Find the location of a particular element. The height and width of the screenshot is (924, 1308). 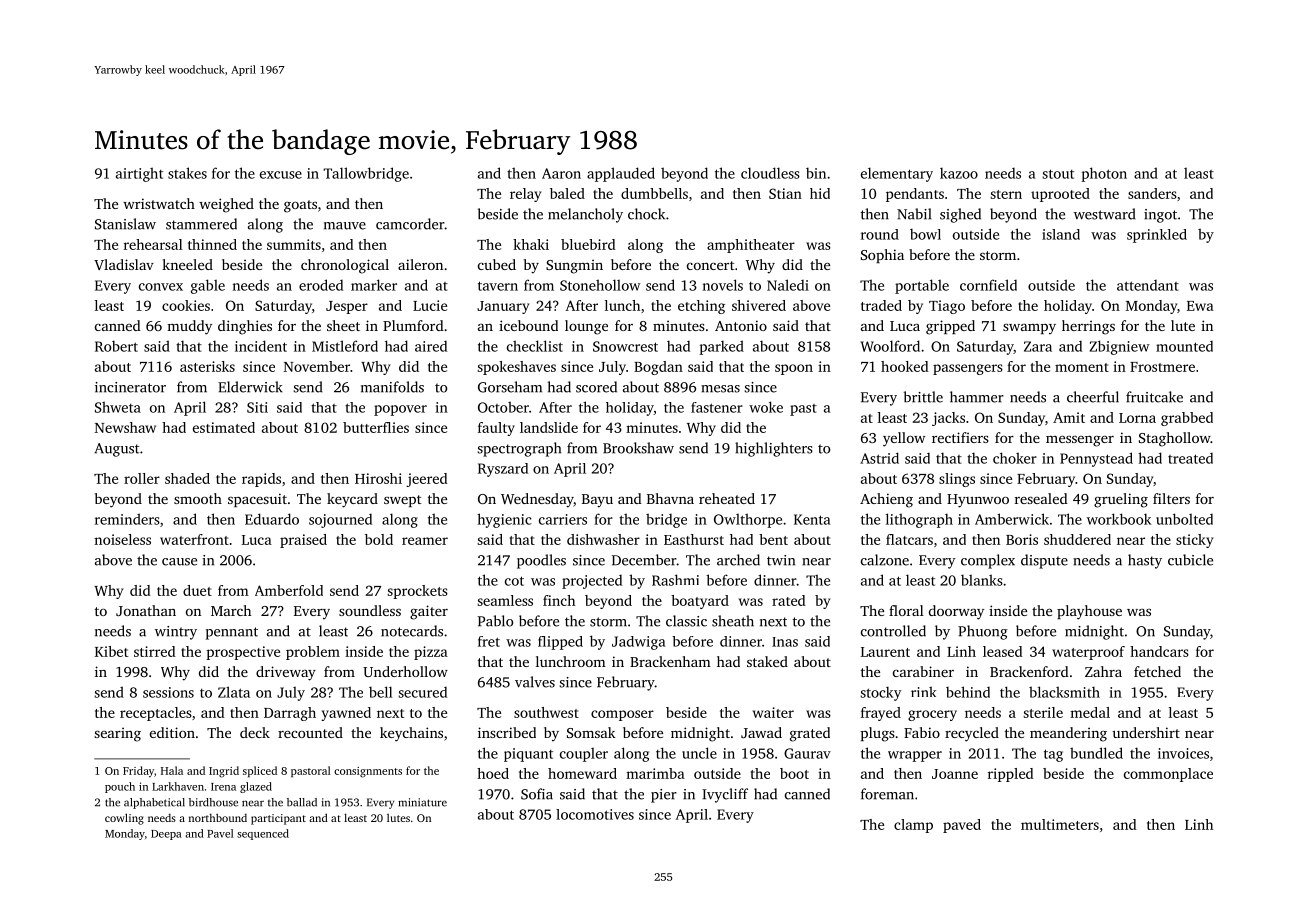

leased is located at coordinates (1003, 651).
